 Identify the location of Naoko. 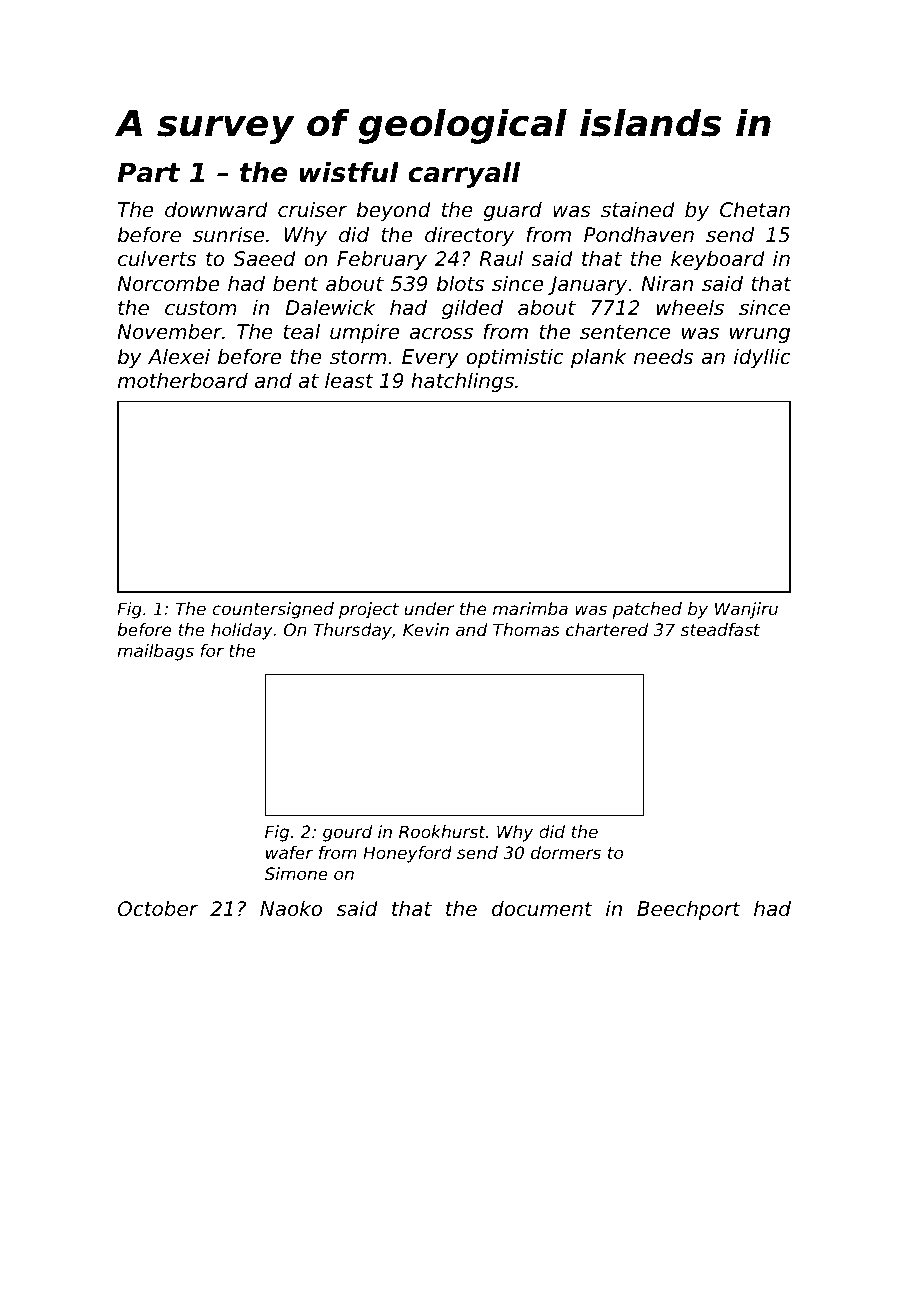
(291, 909).
